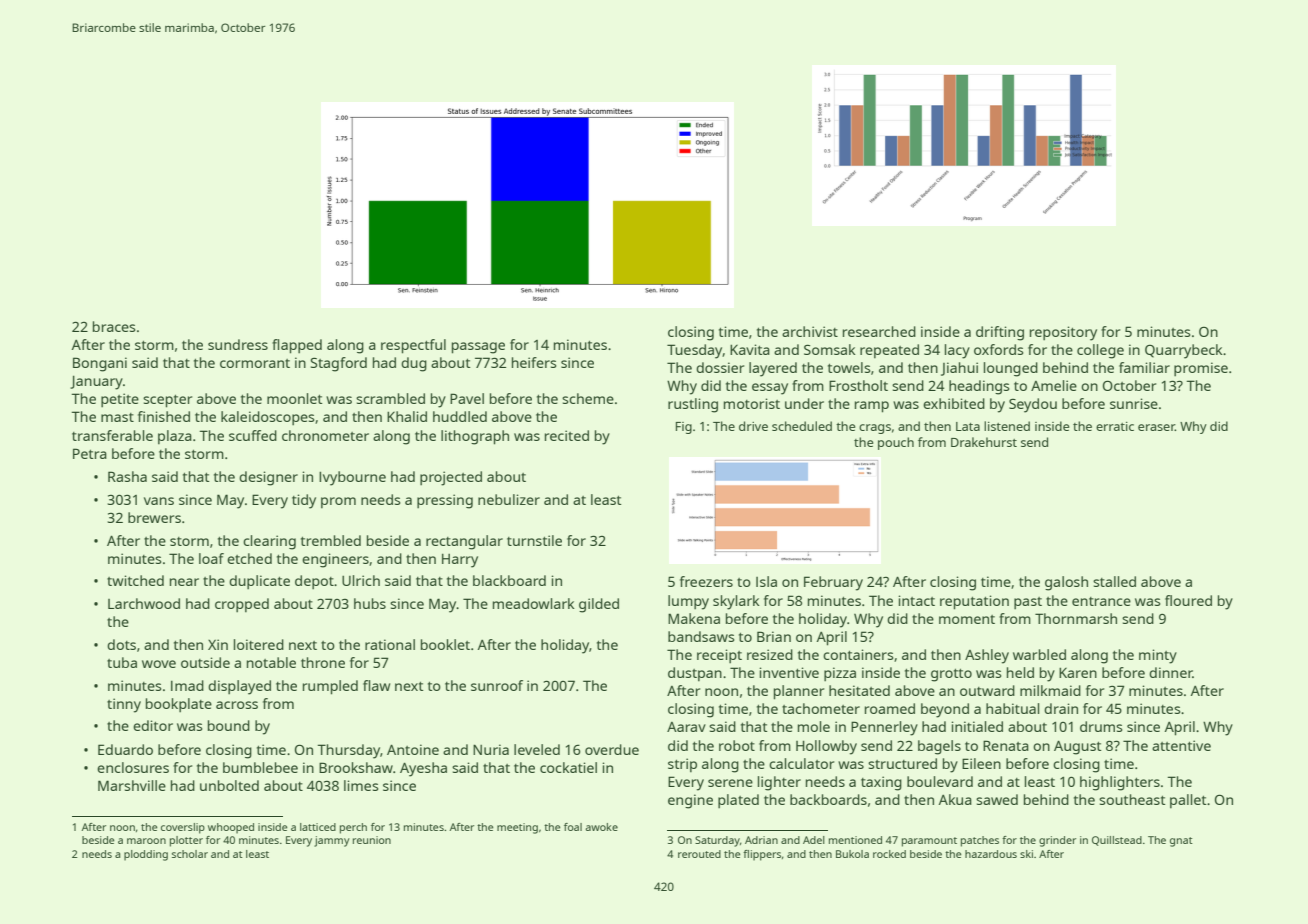 The height and width of the page is (924, 1308). Describe the element at coordinates (497, 685) in the page. I see `sunroof` at that location.
